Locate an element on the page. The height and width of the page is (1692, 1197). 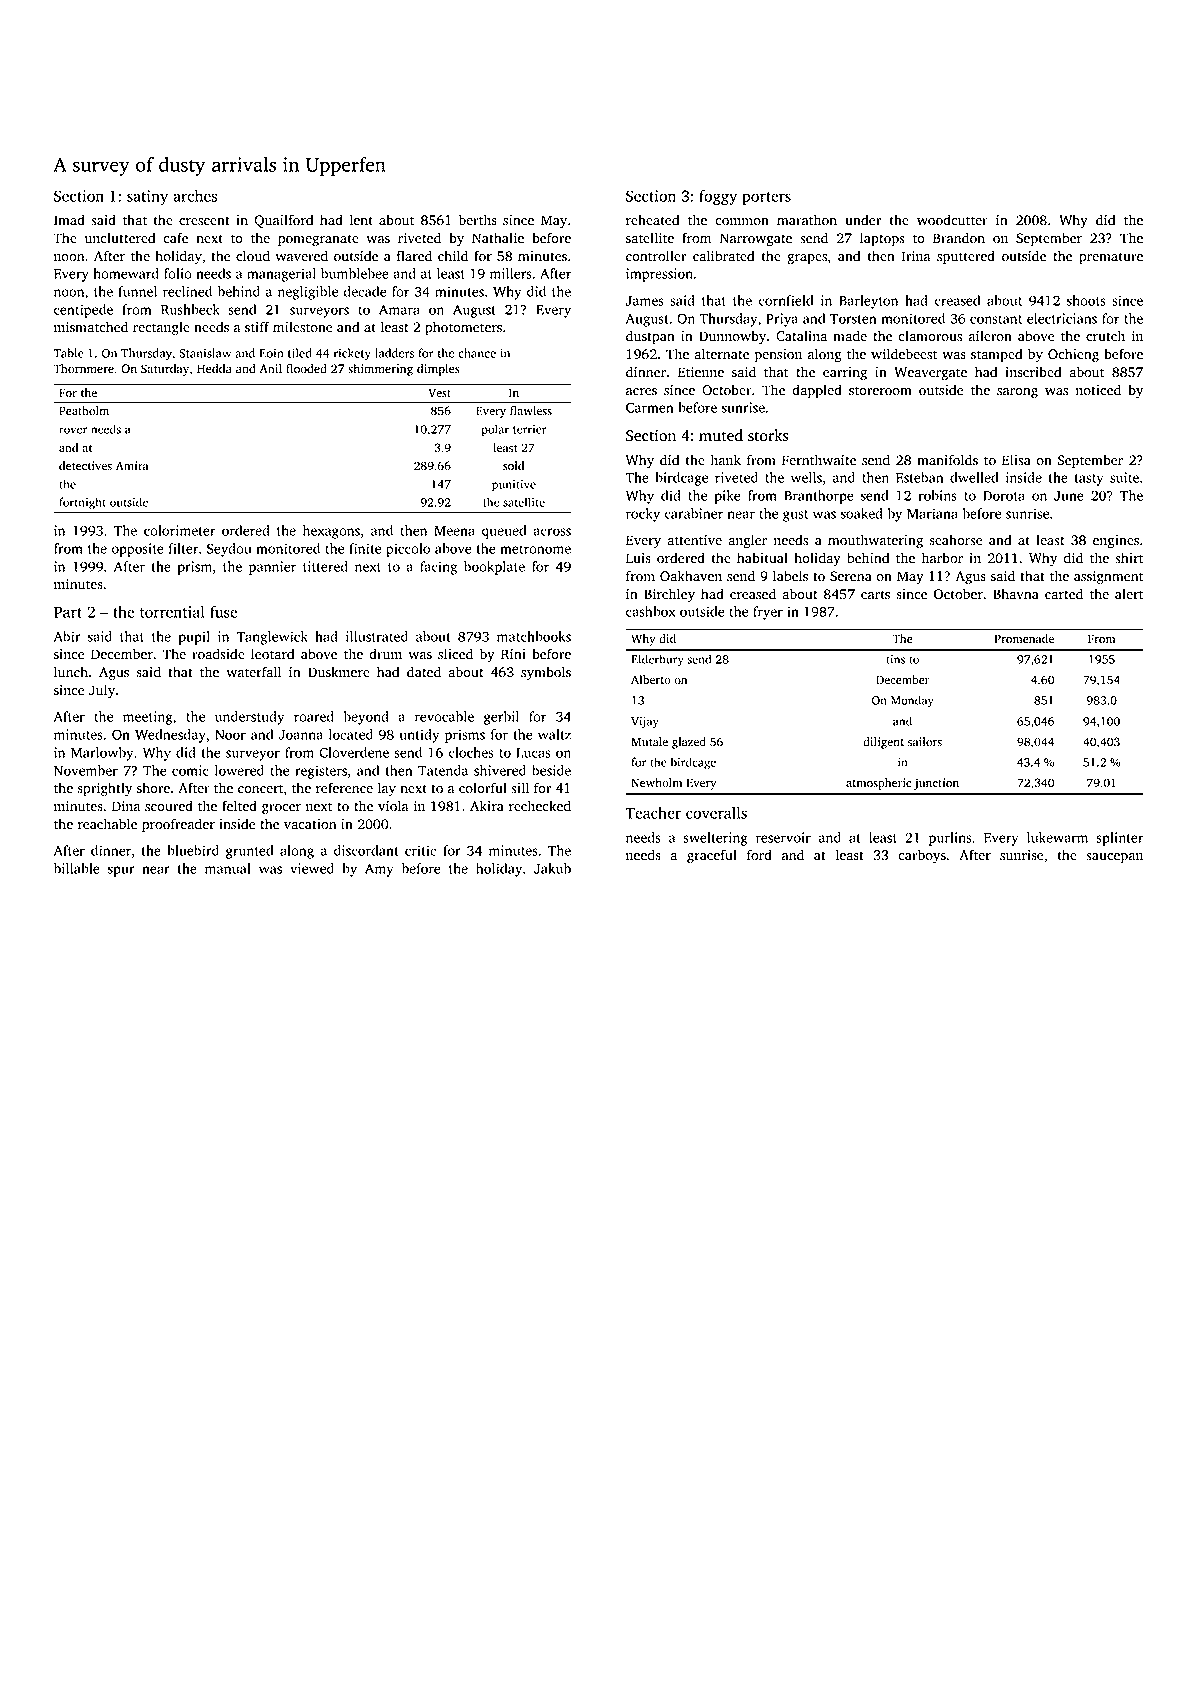
carboys is located at coordinates (922, 856).
